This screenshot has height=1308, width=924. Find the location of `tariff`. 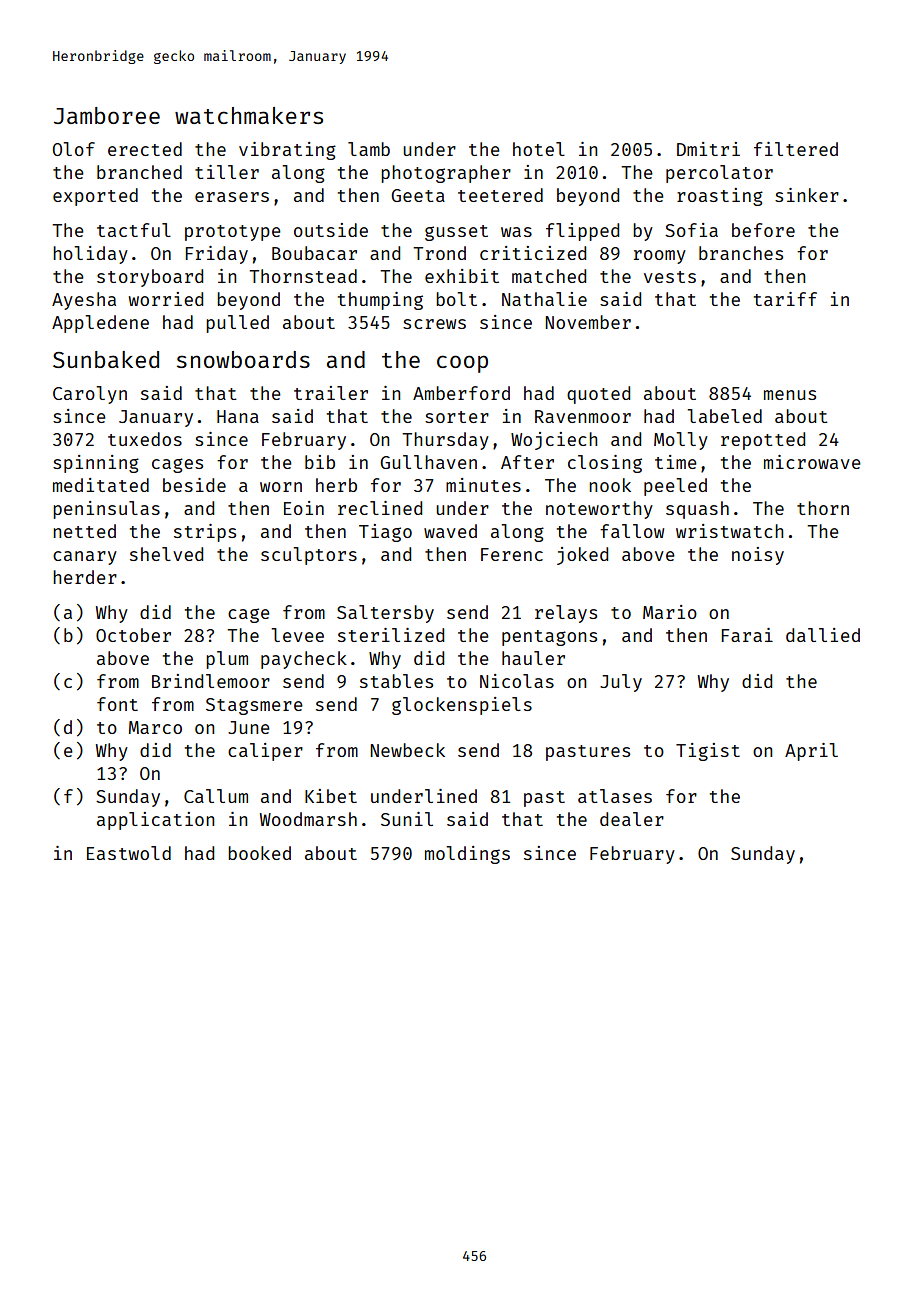

tariff is located at coordinates (785, 299).
